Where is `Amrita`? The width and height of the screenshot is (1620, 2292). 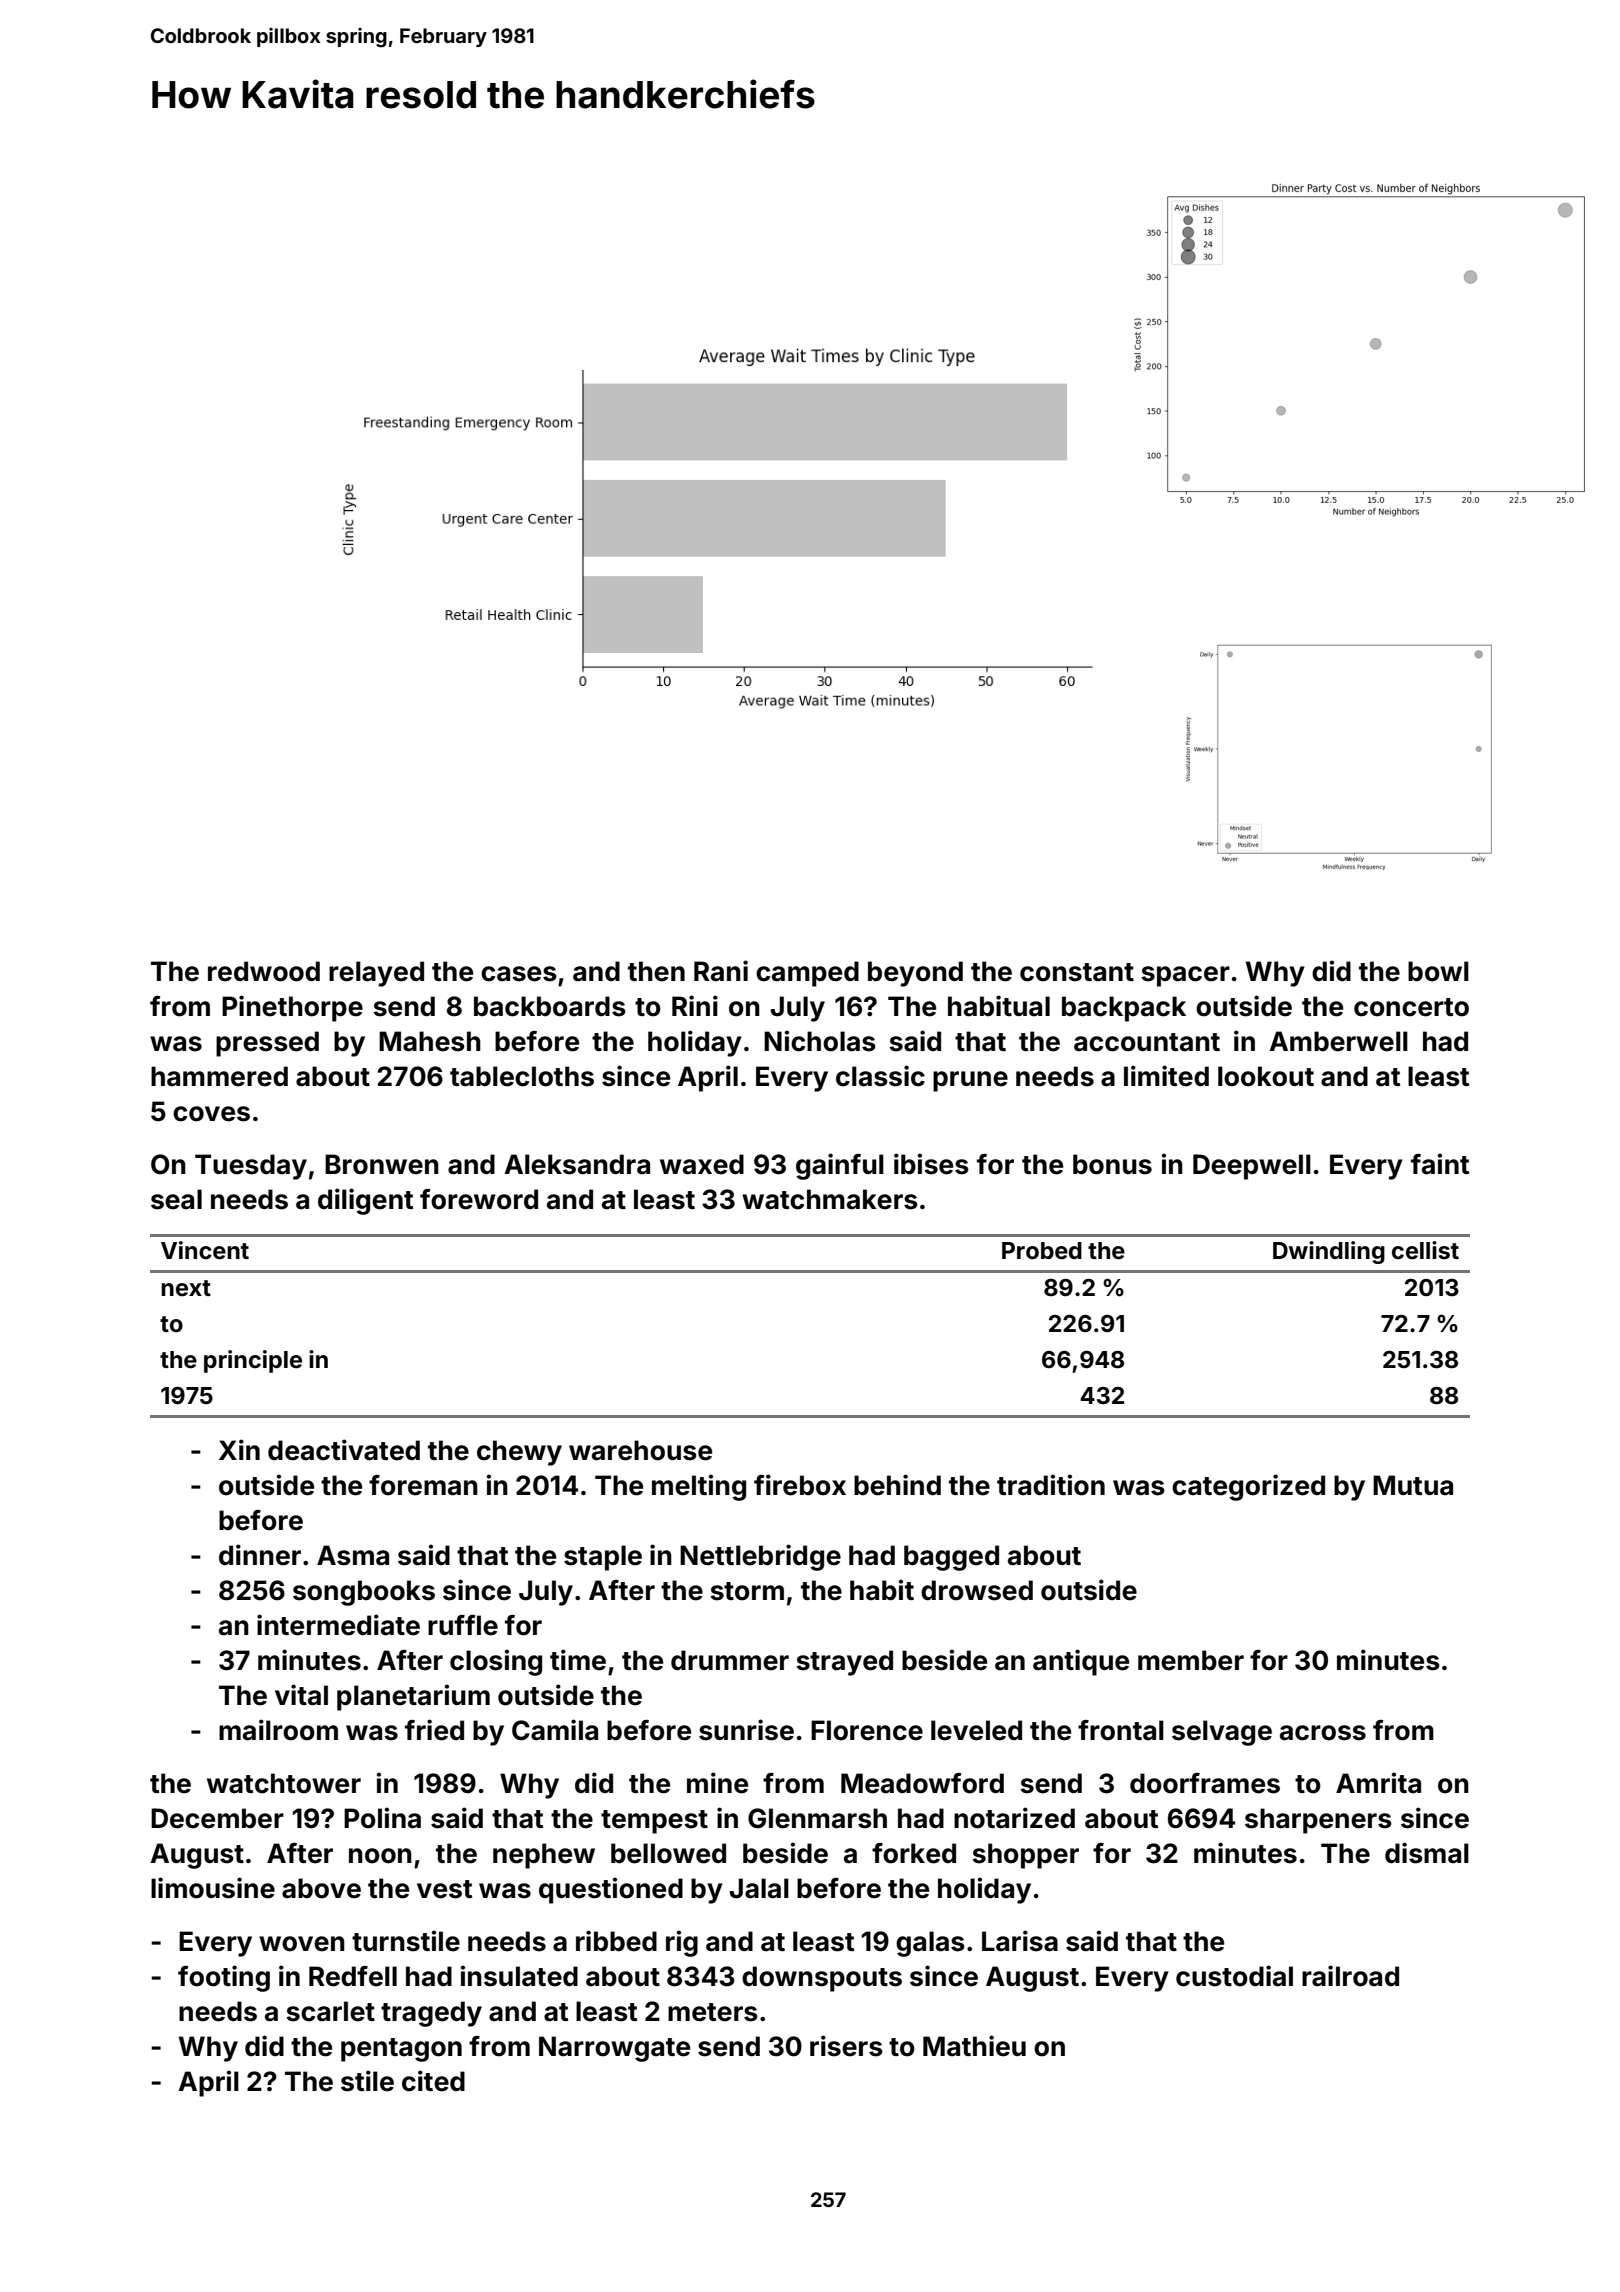 Amrita is located at coordinates (1378, 1783).
